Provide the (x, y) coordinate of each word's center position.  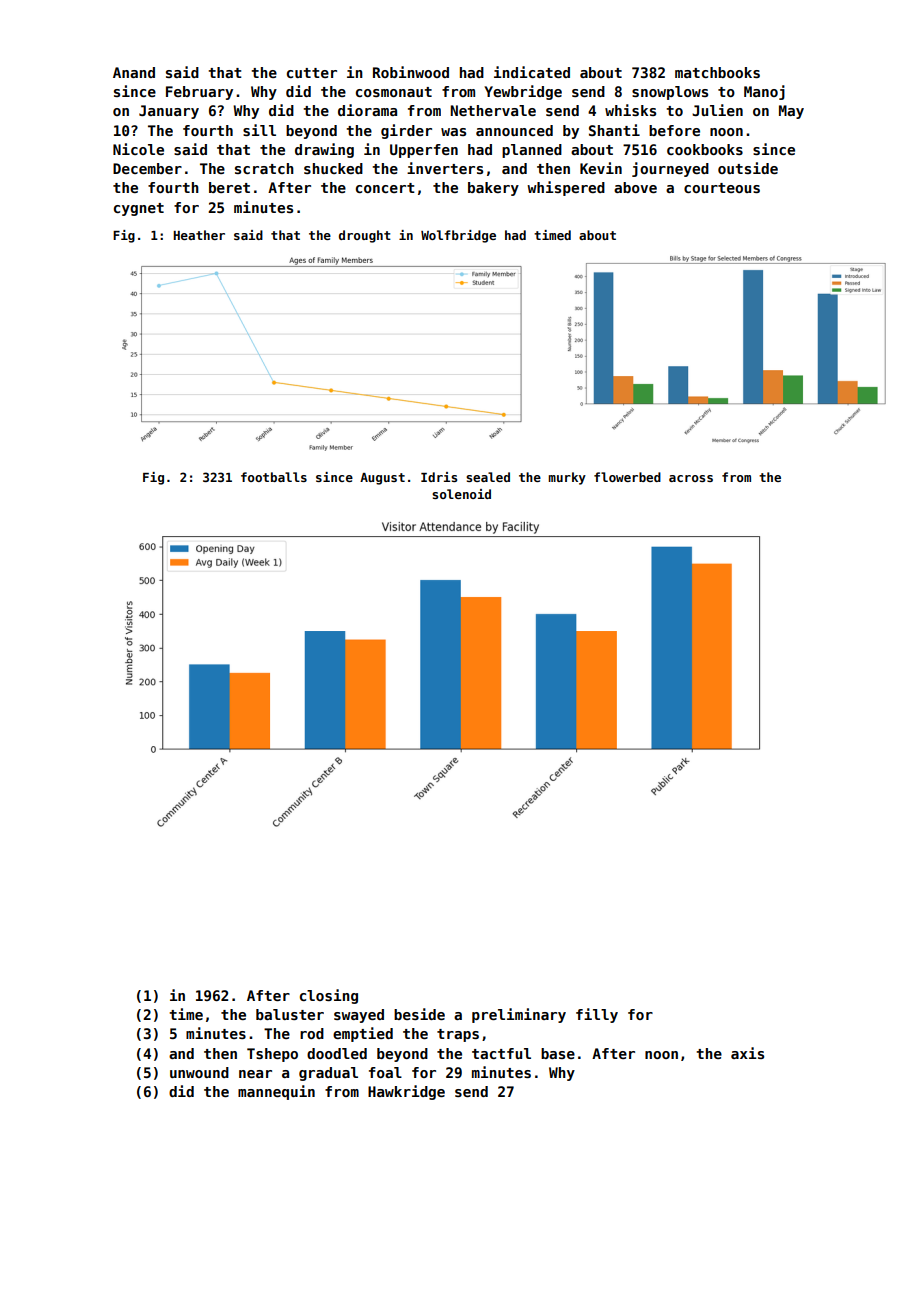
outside (748, 168)
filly (597, 1015)
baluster (290, 1014)
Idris (439, 477)
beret (229, 187)
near (255, 1074)
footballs (274, 477)
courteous (722, 188)
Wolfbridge (458, 236)
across (691, 478)
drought (365, 236)
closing (329, 996)
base (558, 1053)
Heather (199, 235)
